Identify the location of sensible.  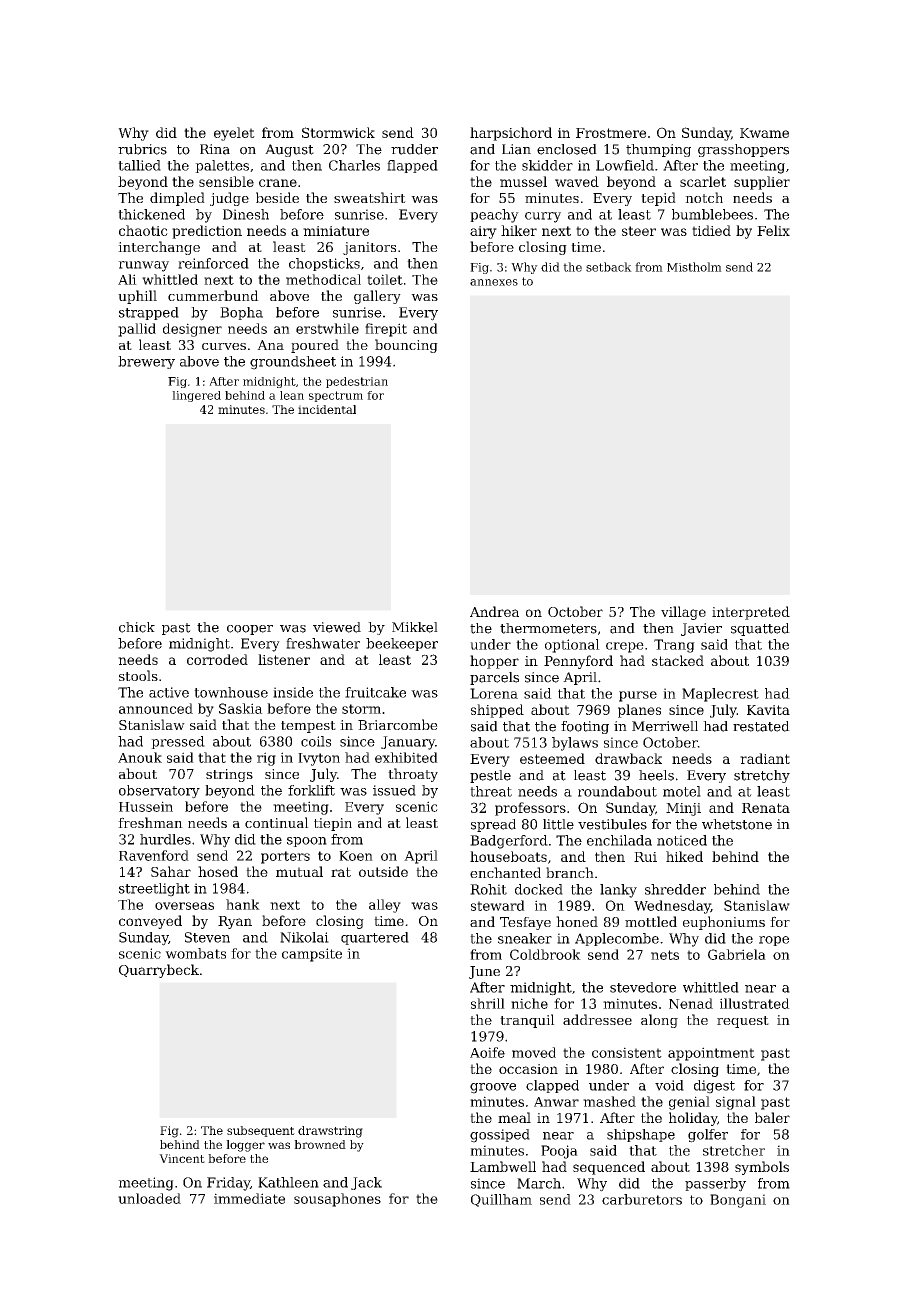
(226, 181).
